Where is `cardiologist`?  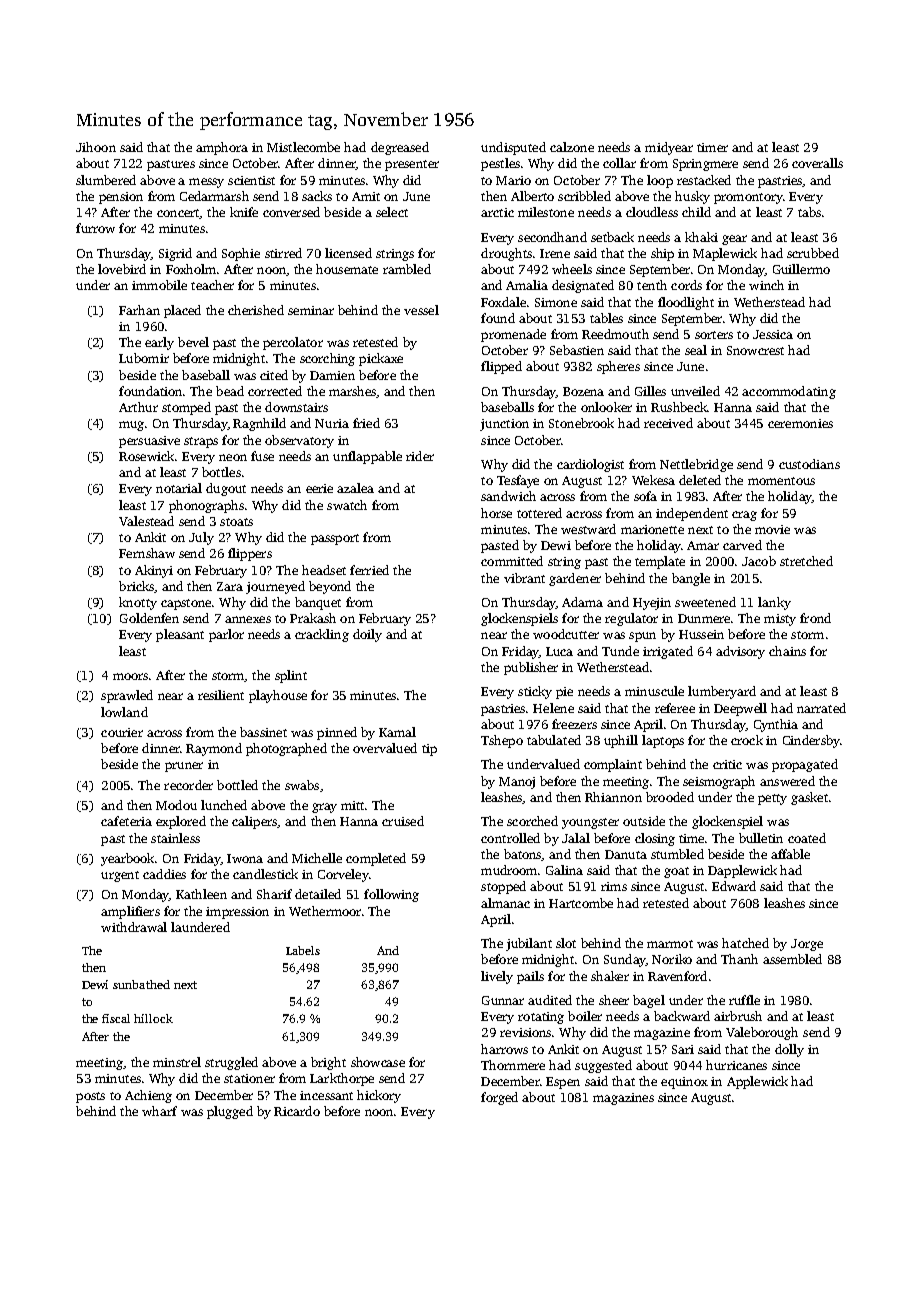 cardiologist is located at coordinates (590, 465).
